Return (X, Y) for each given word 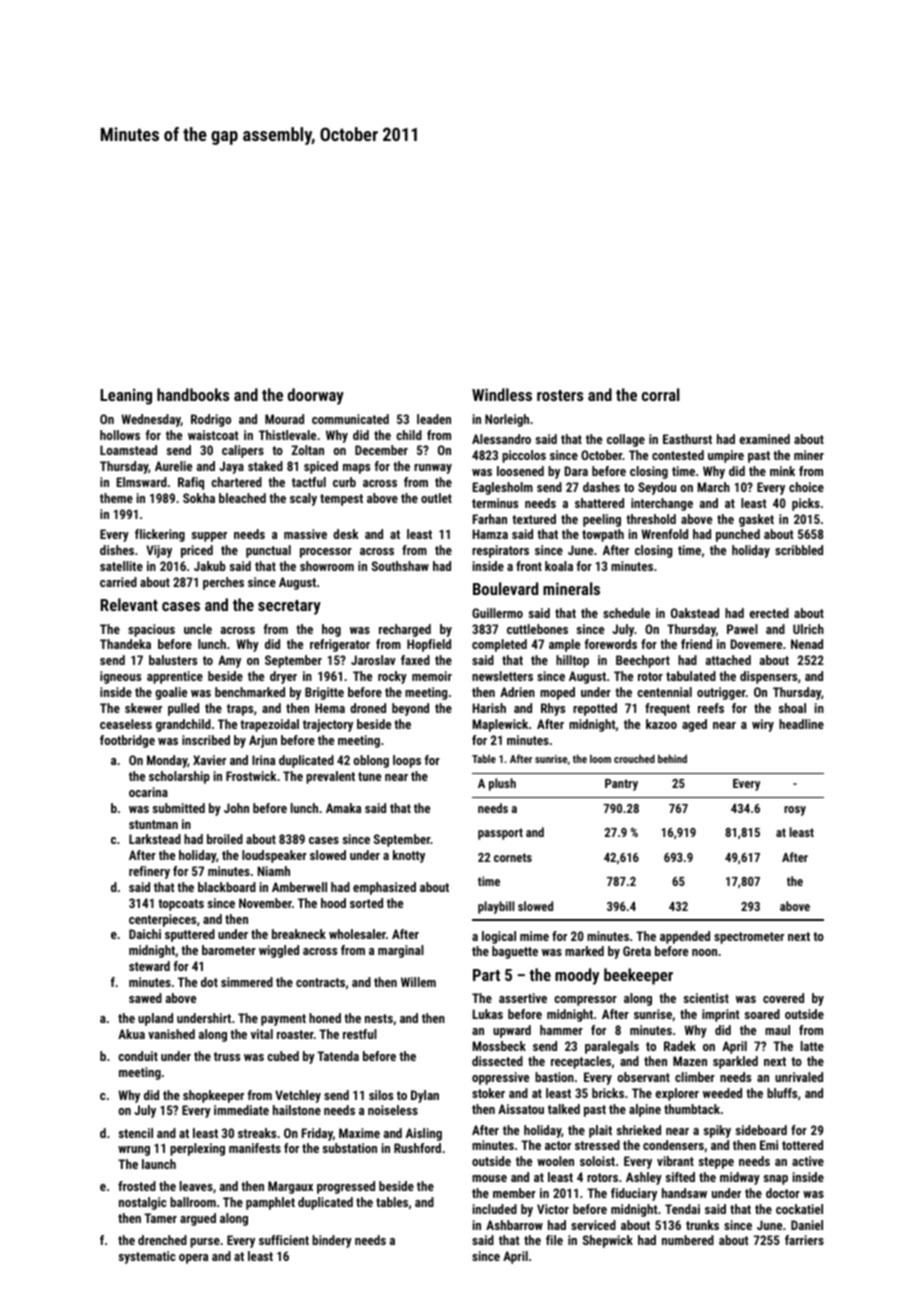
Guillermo (497, 613)
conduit (138, 1056)
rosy (795, 811)
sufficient (284, 1240)
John (236, 808)
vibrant (675, 1161)
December (381, 450)
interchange (662, 504)
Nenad (807, 644)
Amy (229, 661)
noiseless (393, 1110)
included (495, 1209)
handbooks (193, 394)
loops (407, 761)
